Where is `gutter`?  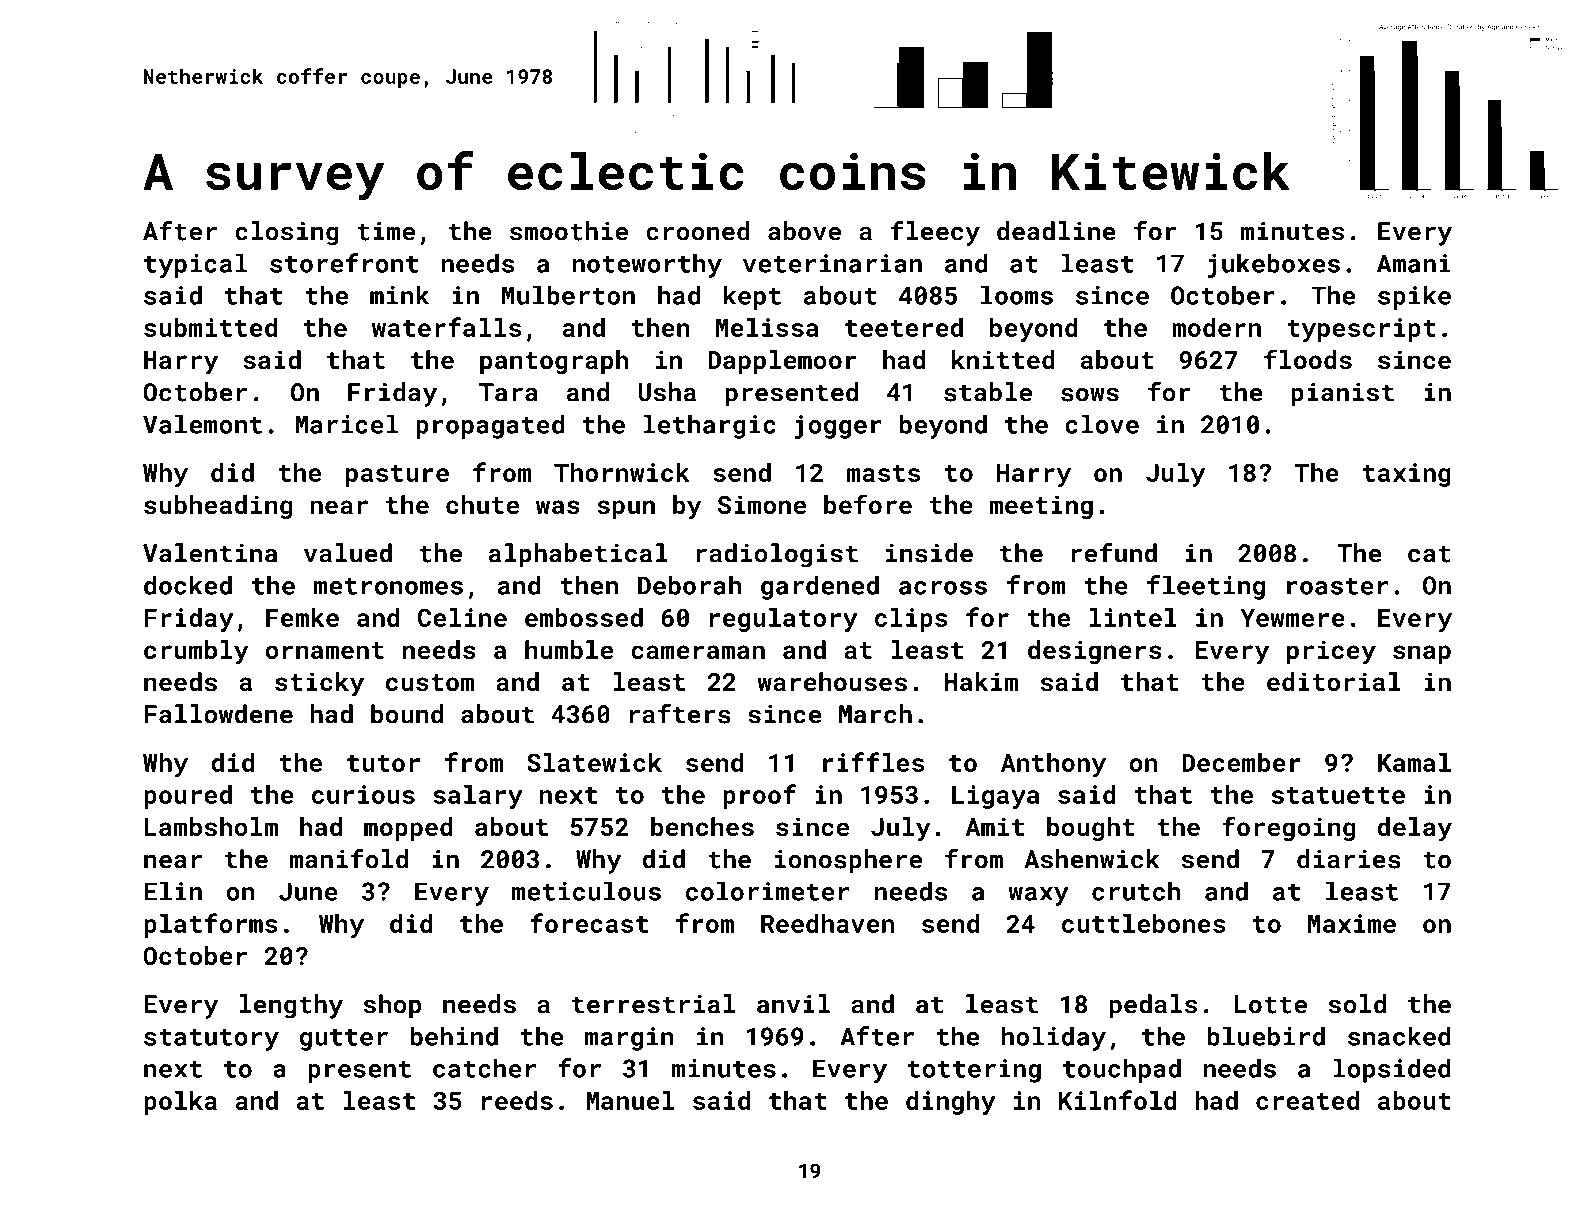
gutter is located at coordinates (344, 1040).
